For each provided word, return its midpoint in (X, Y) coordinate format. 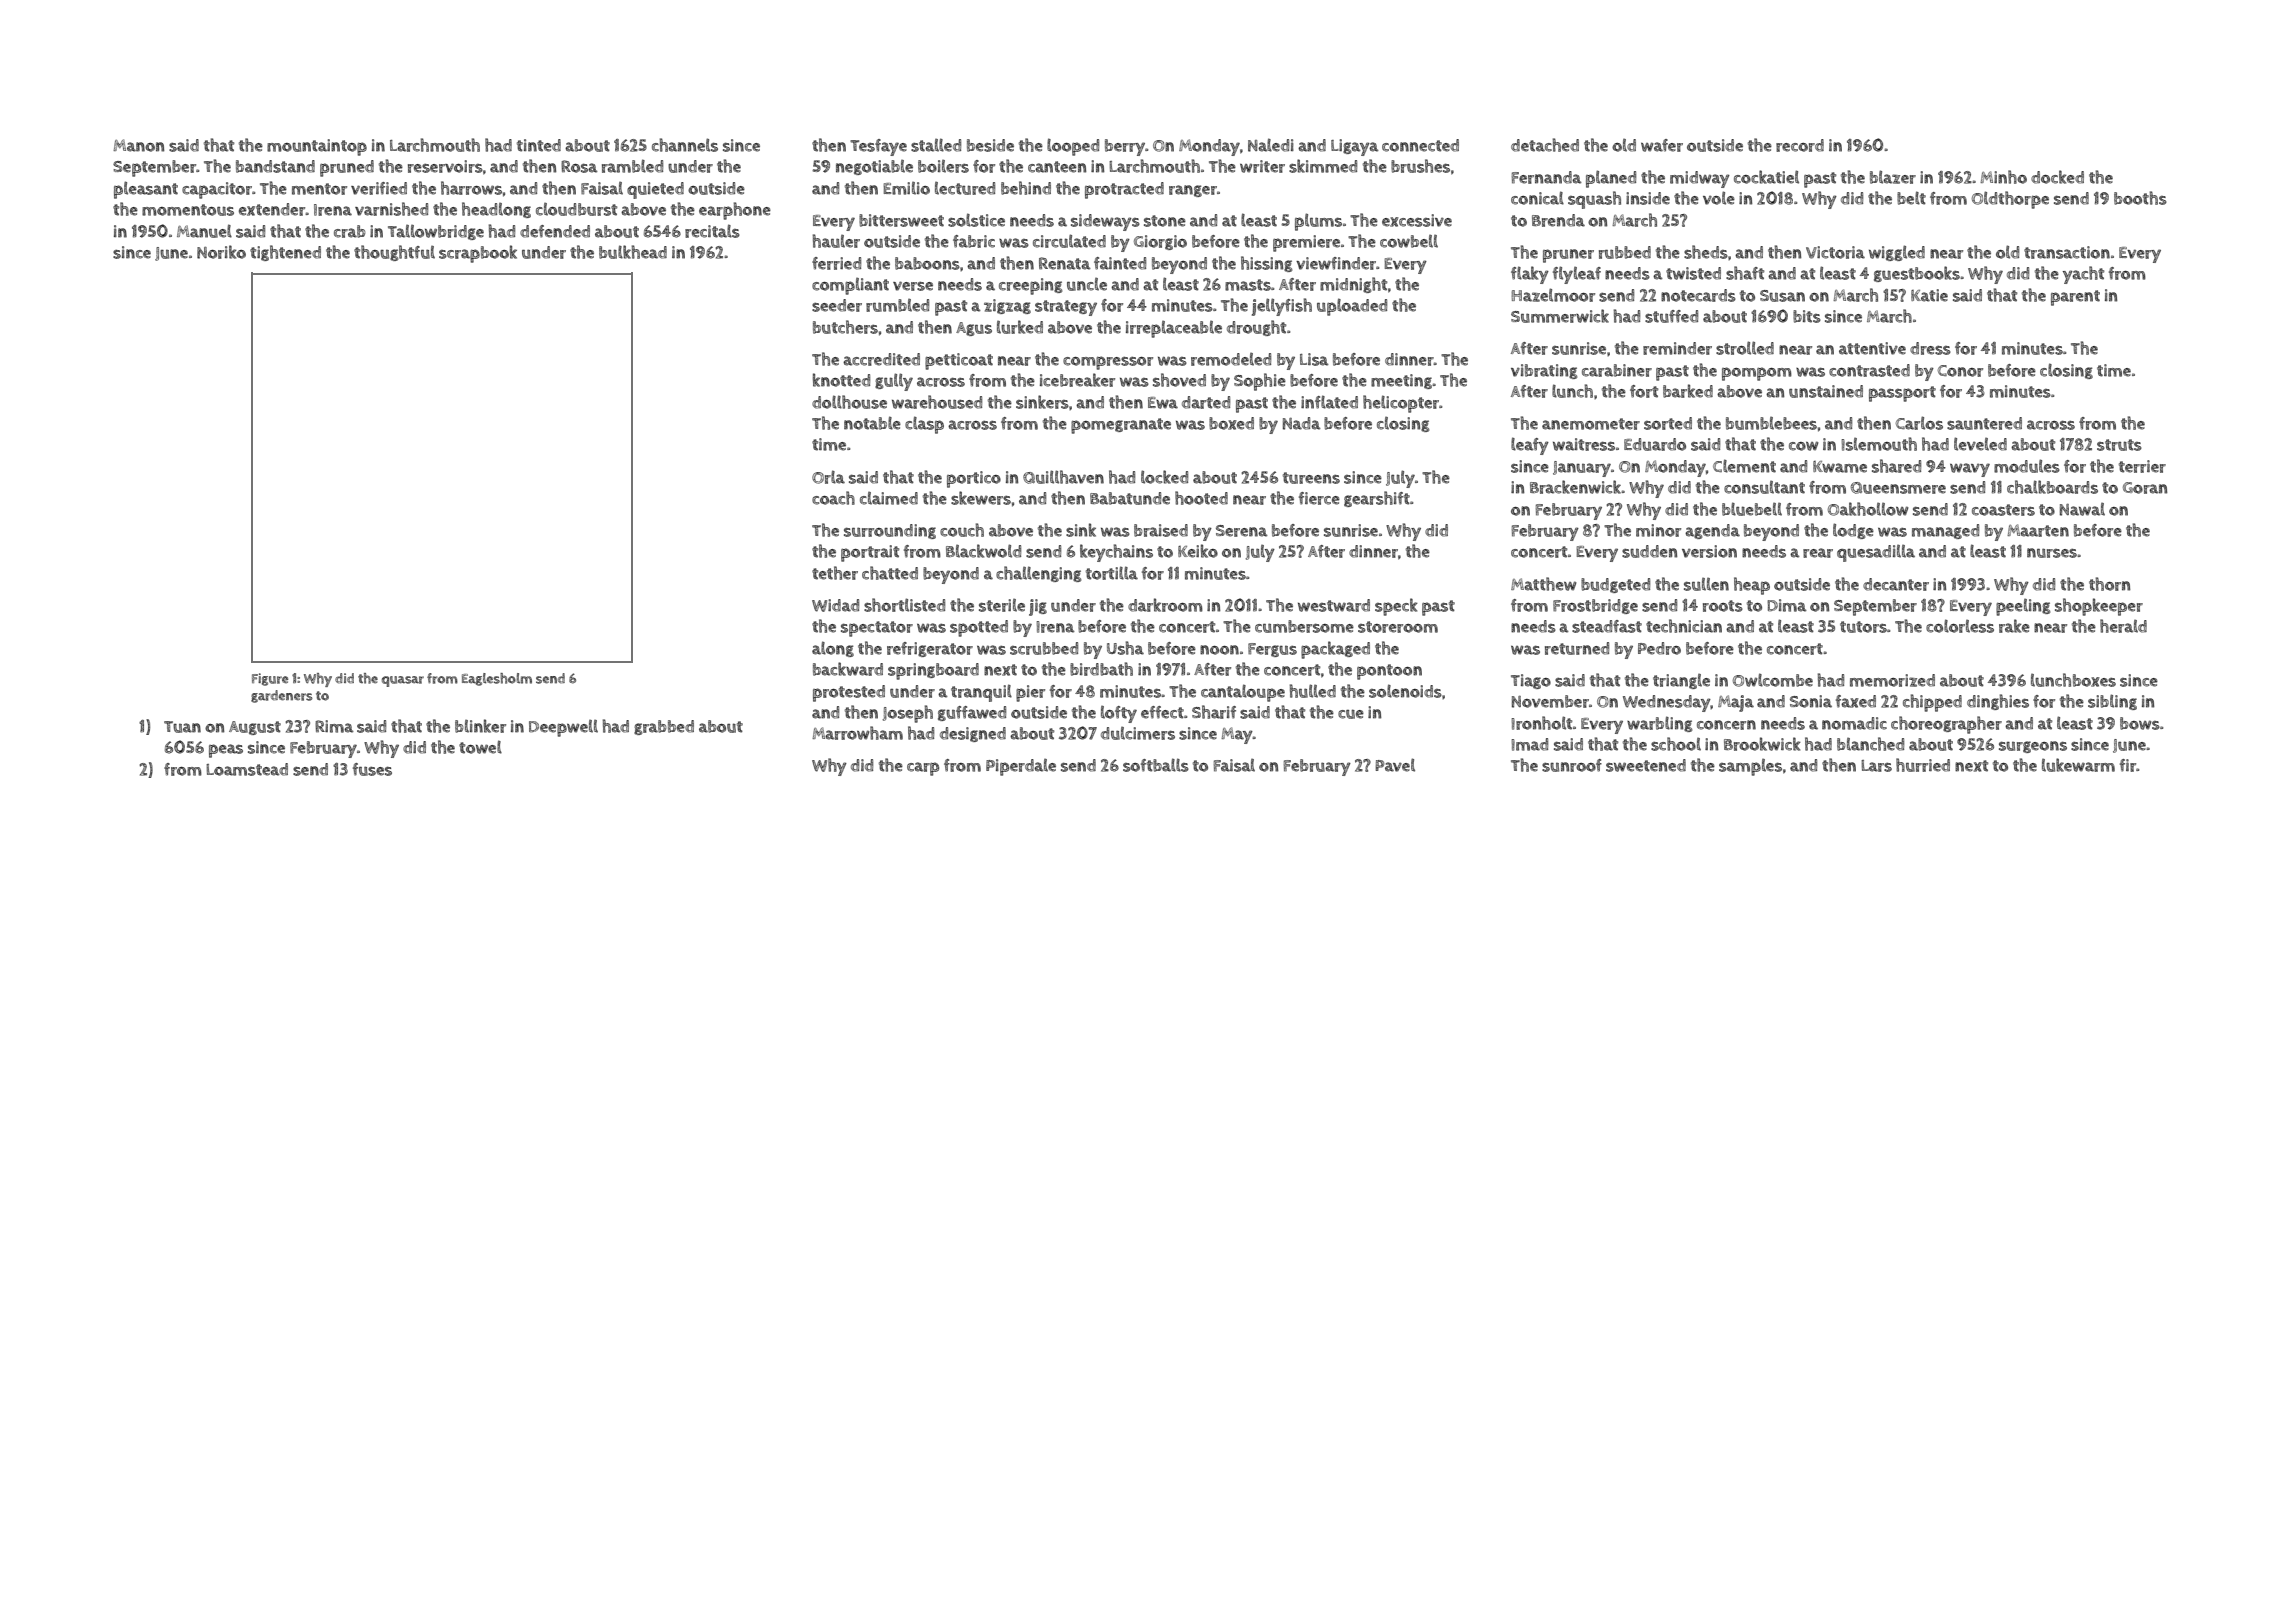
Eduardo (1655, 444)
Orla (828, 477)
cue (1351, 714)
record (1800, 145)
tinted (539, 145)
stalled (936, 145)
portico (974, 479)
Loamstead (247, 769)
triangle (1681, 681)
